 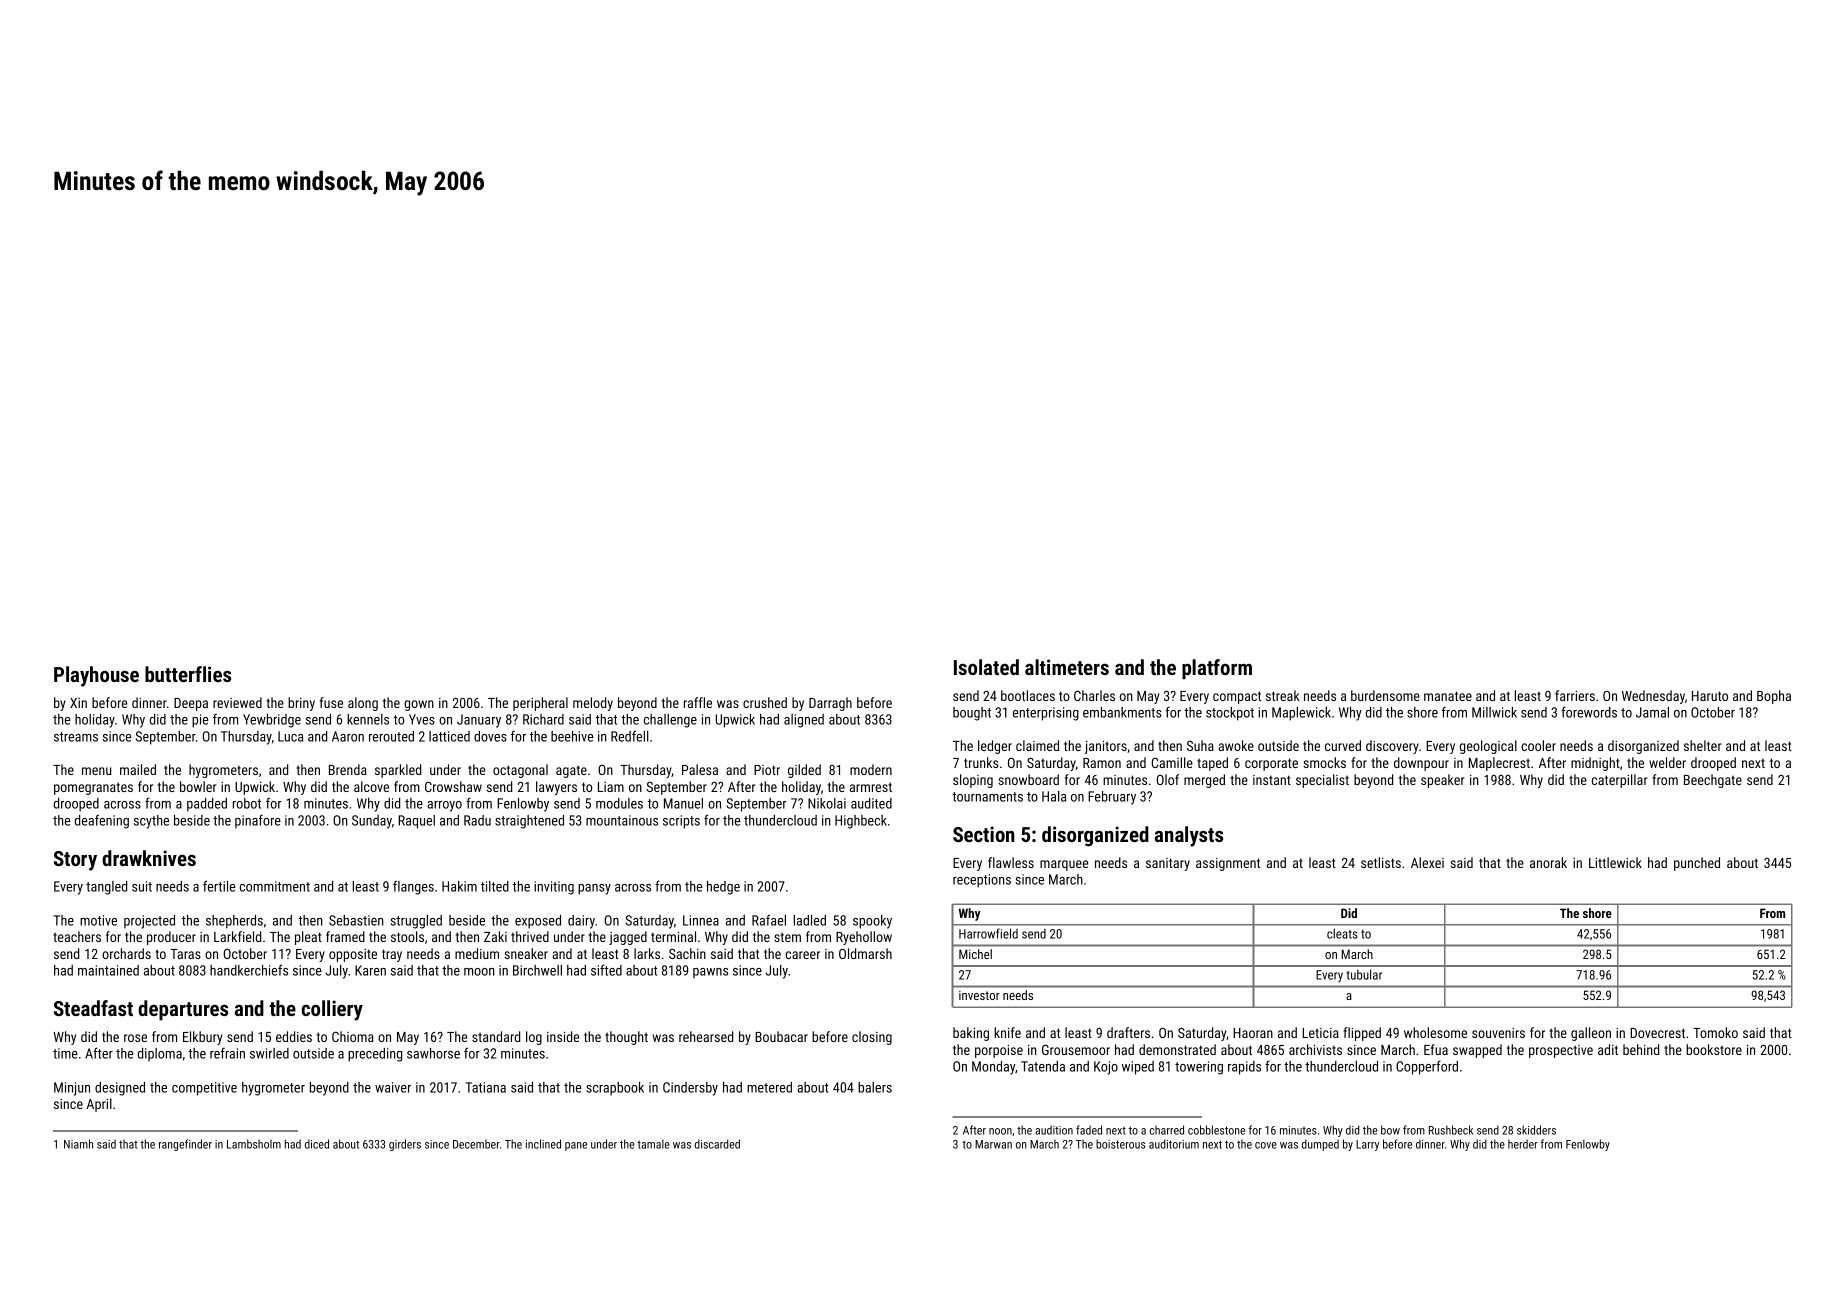 I want to click on Bopha, so click(x=1774, y=697).
